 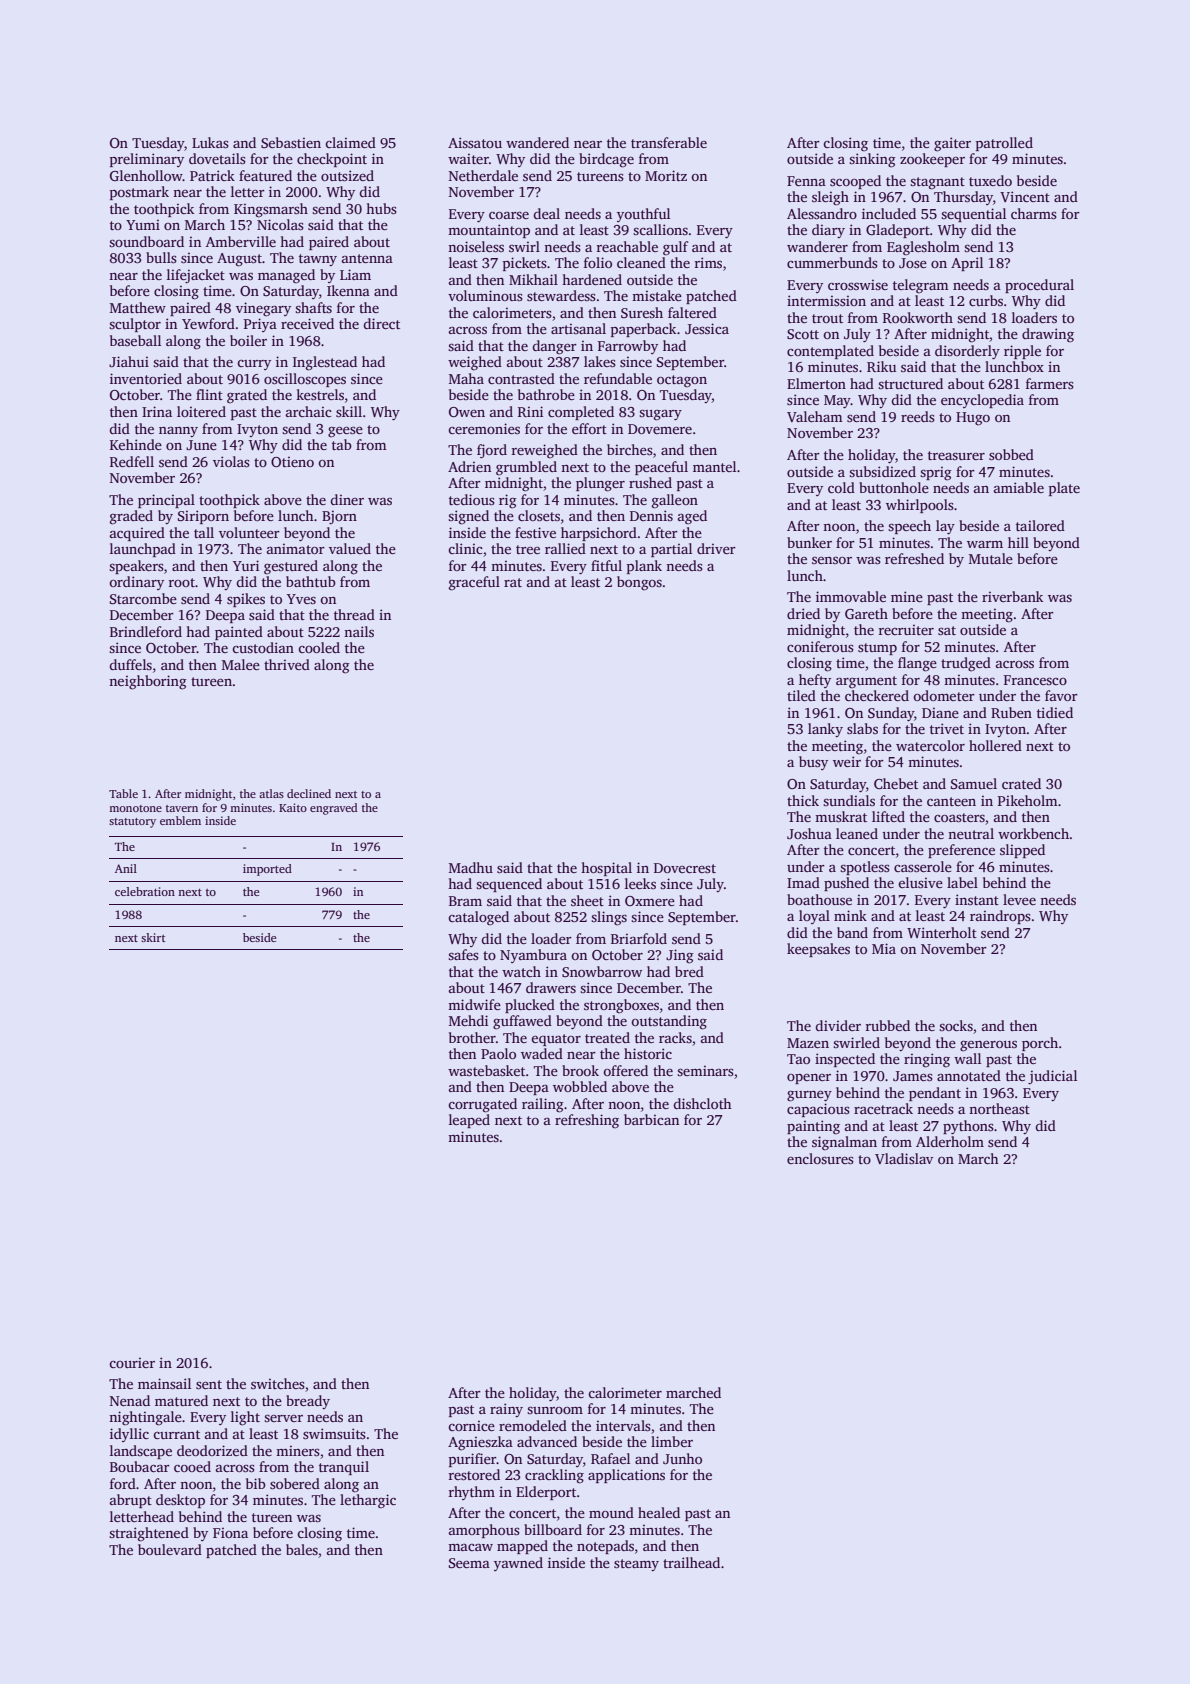 I want to click on patrolled, so click(x=1004, y=144).
